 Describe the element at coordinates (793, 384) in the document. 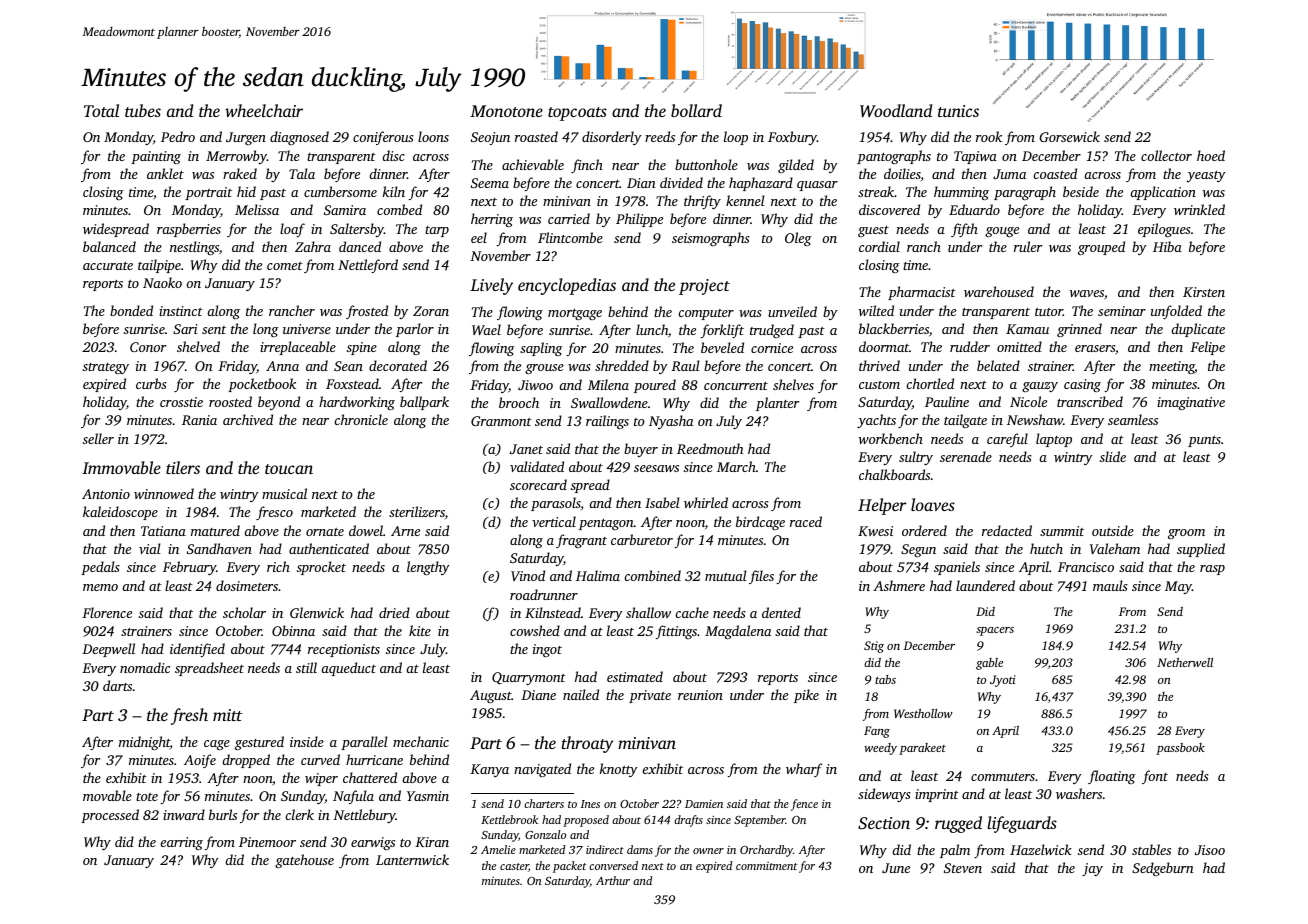

I see `shelves` at that location.
